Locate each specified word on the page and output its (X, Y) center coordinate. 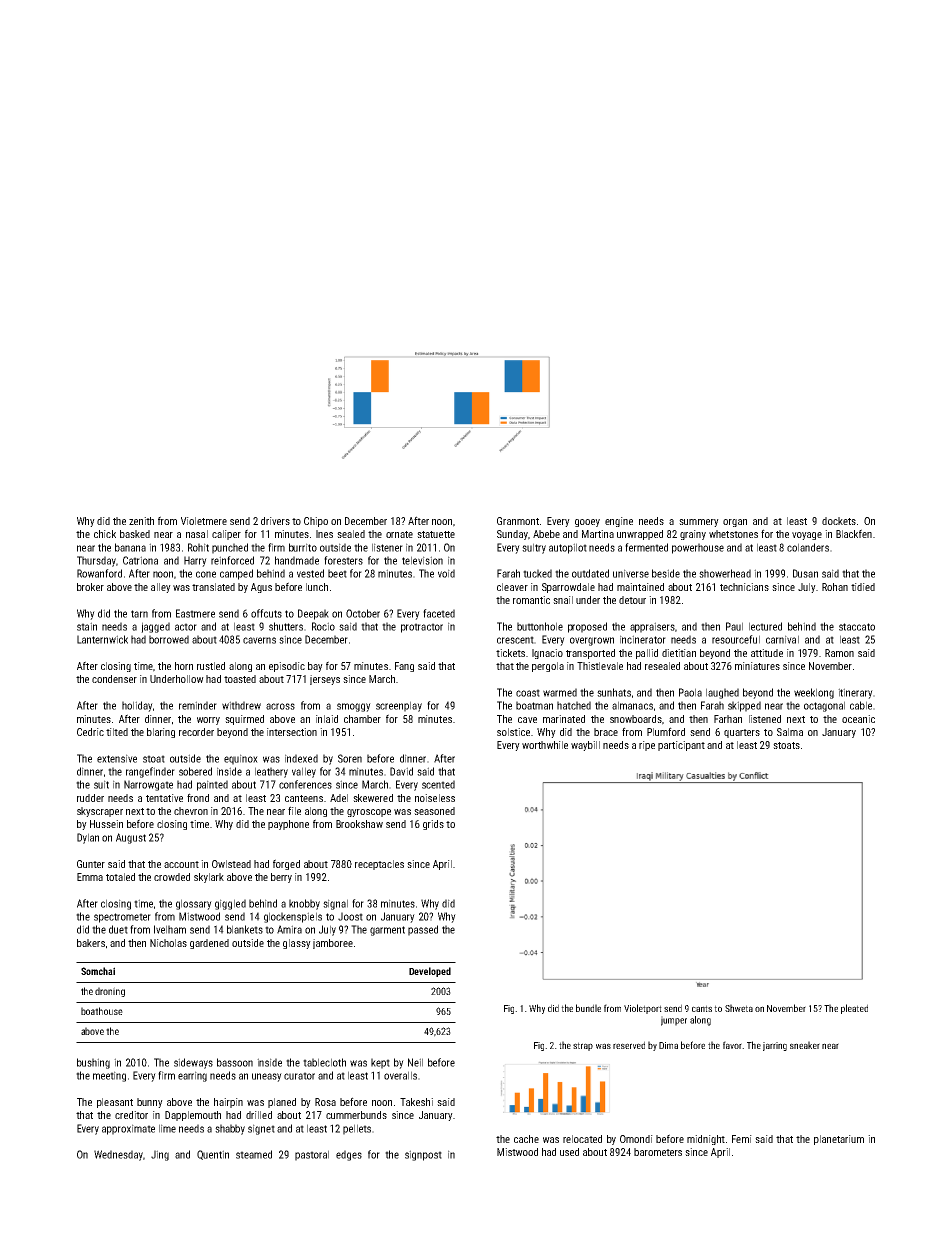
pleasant (115, 1103)
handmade (297, 560)
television (422, 560)
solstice (513, 732)
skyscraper (100, 812)
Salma (790, 732)
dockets (839, 521)
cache (526, 1139)
